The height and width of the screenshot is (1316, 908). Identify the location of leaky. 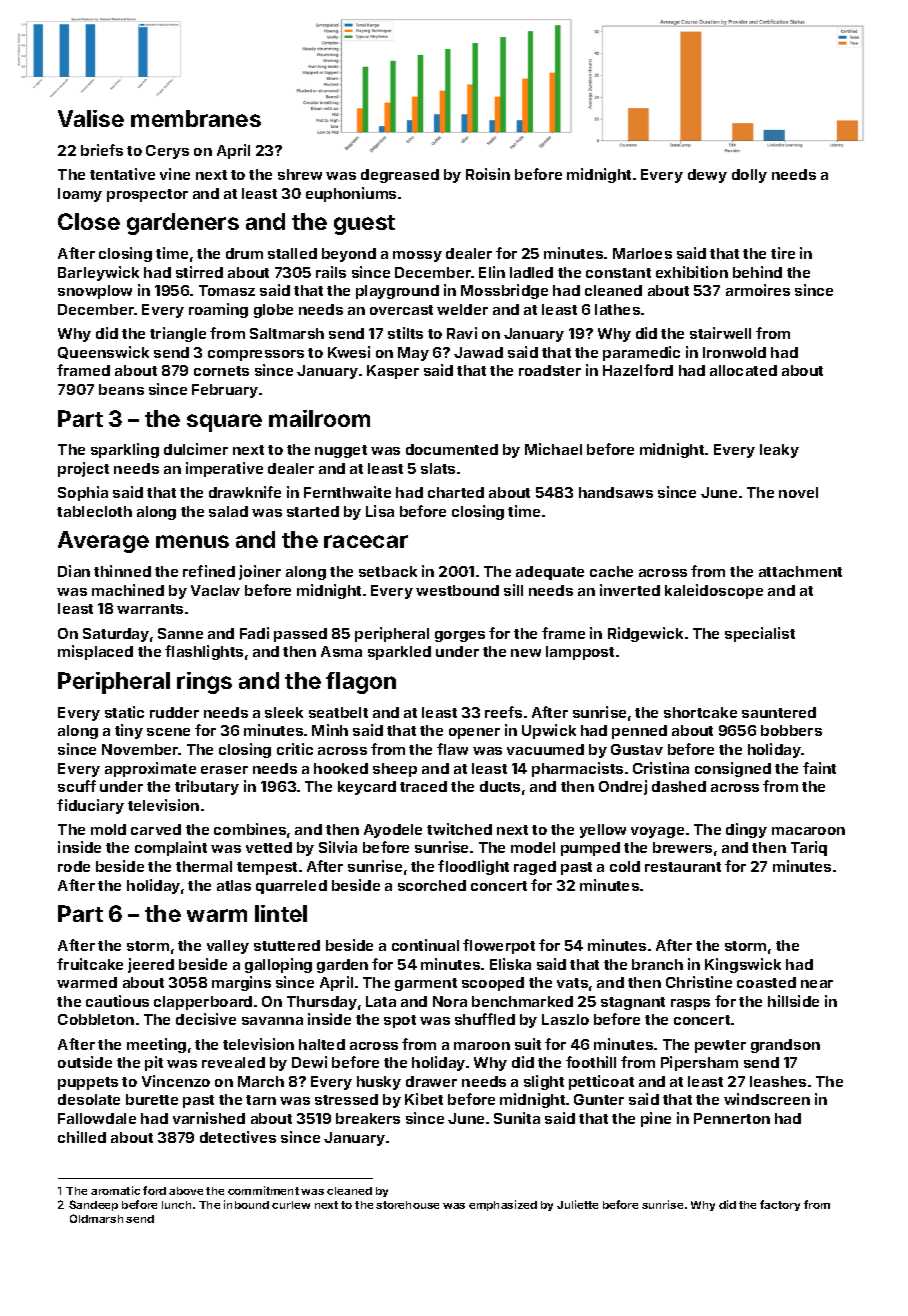
(779, 451).
